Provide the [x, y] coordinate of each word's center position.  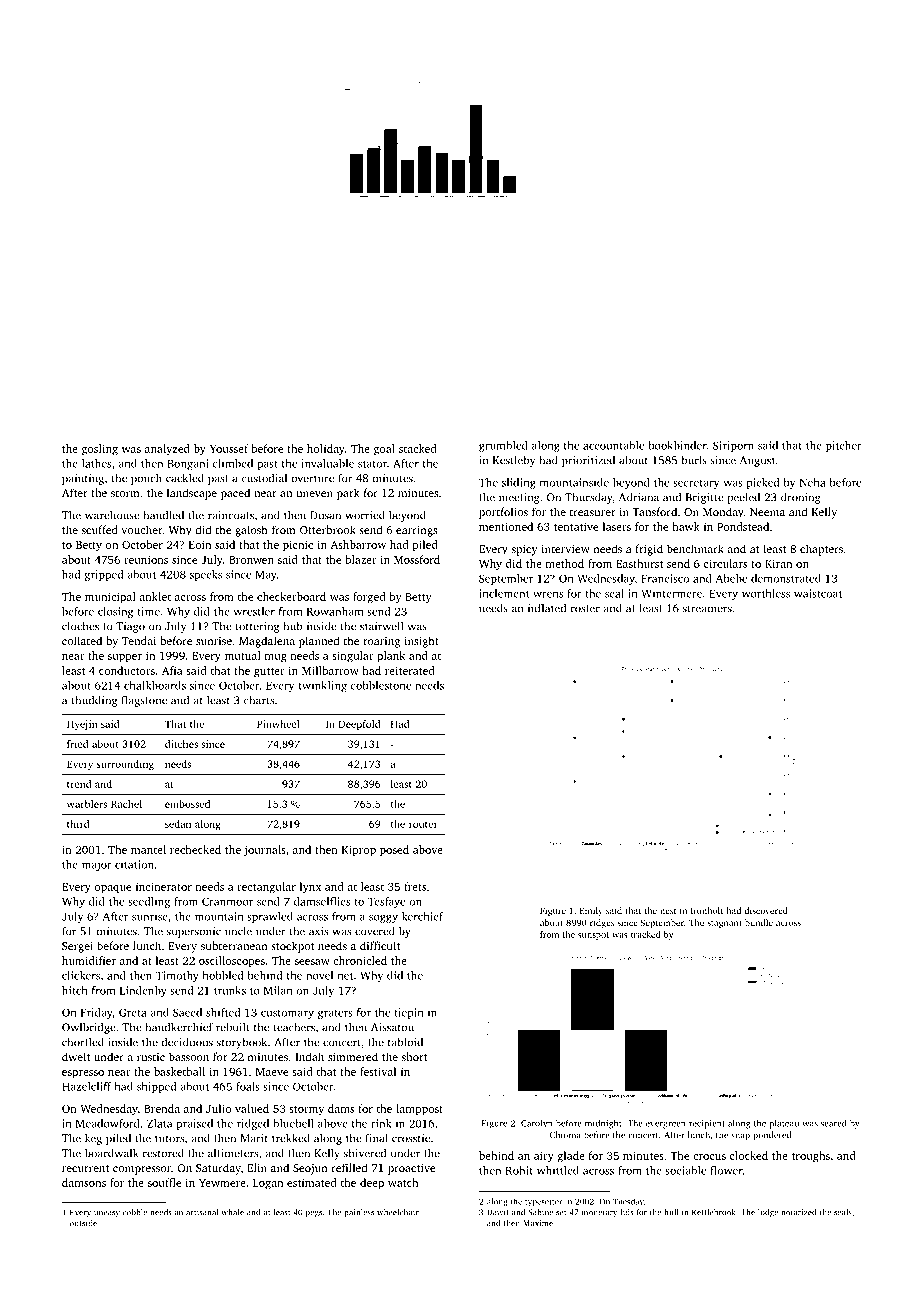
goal [384, 450]
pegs [314, 1214]
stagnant [724, 924]
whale [232, 1212]
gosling [100, 450]
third [78, 824]
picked [763, 483]
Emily [591, 911]
